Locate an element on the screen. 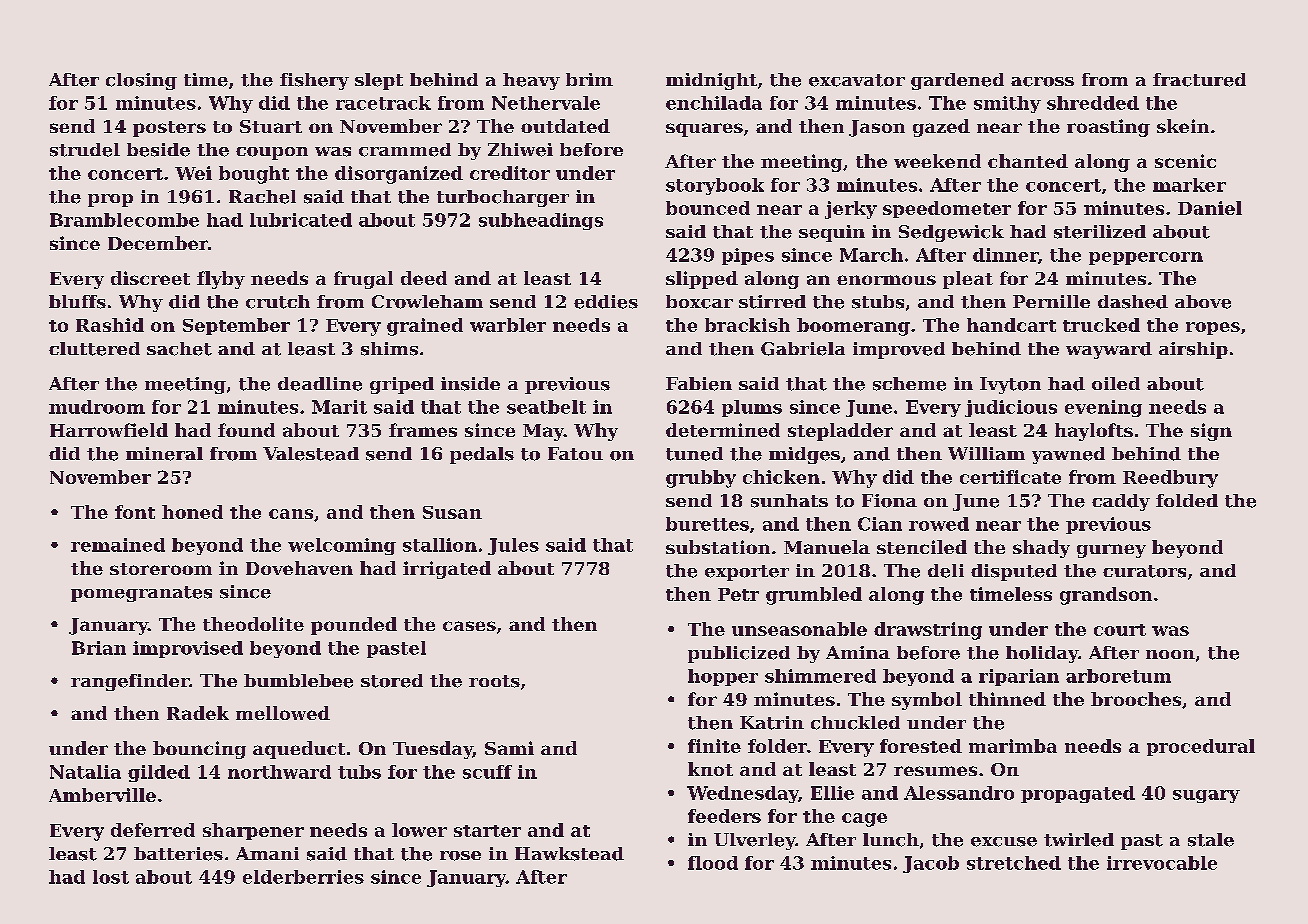  subheadings is located at coordinates (541, 221).
